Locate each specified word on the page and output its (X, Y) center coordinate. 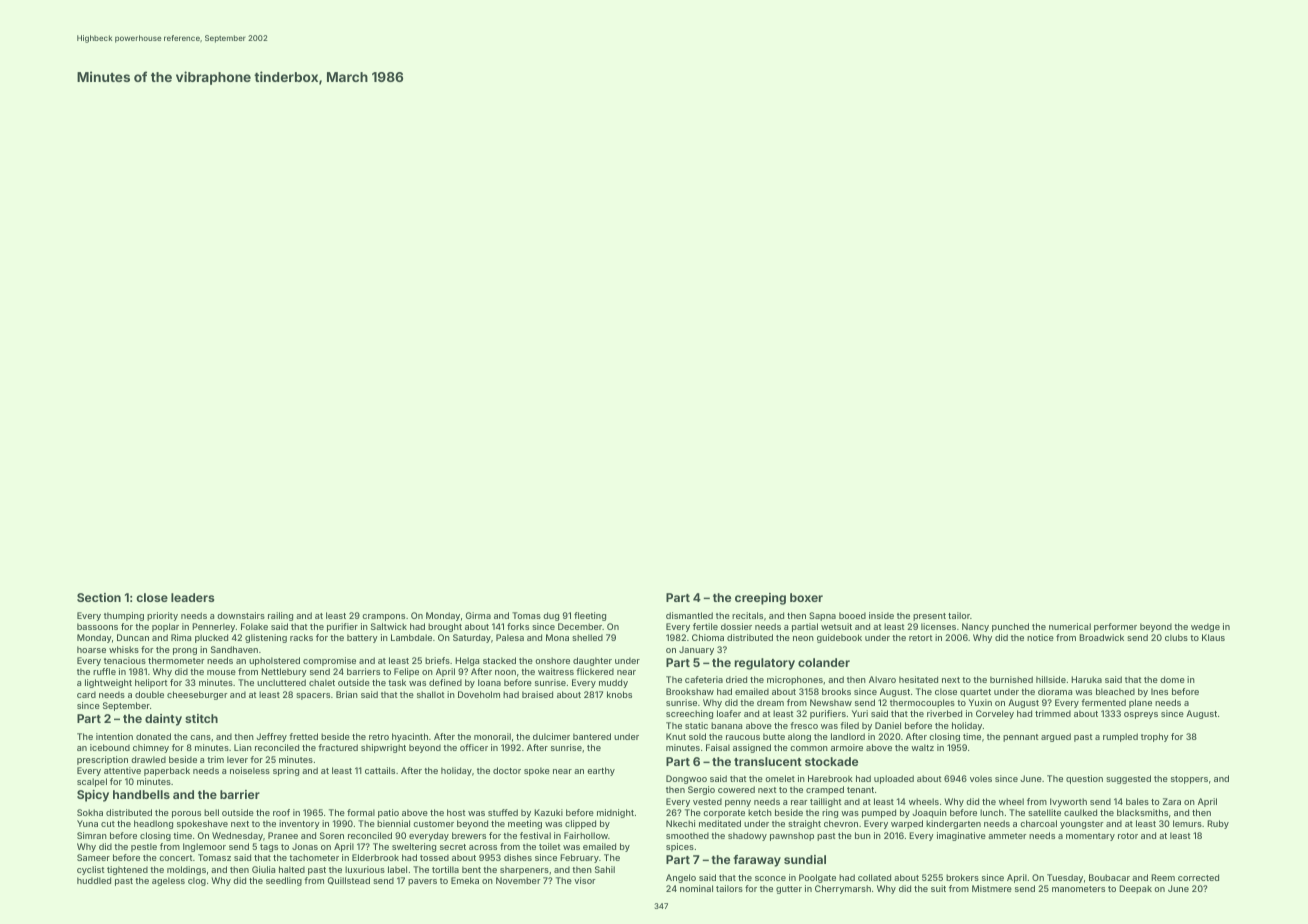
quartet (975, 693)
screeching (689, 714)
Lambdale (411, 637)
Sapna (822, 616)
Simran (92, 835)
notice (1040, 637)
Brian (347, 694)
